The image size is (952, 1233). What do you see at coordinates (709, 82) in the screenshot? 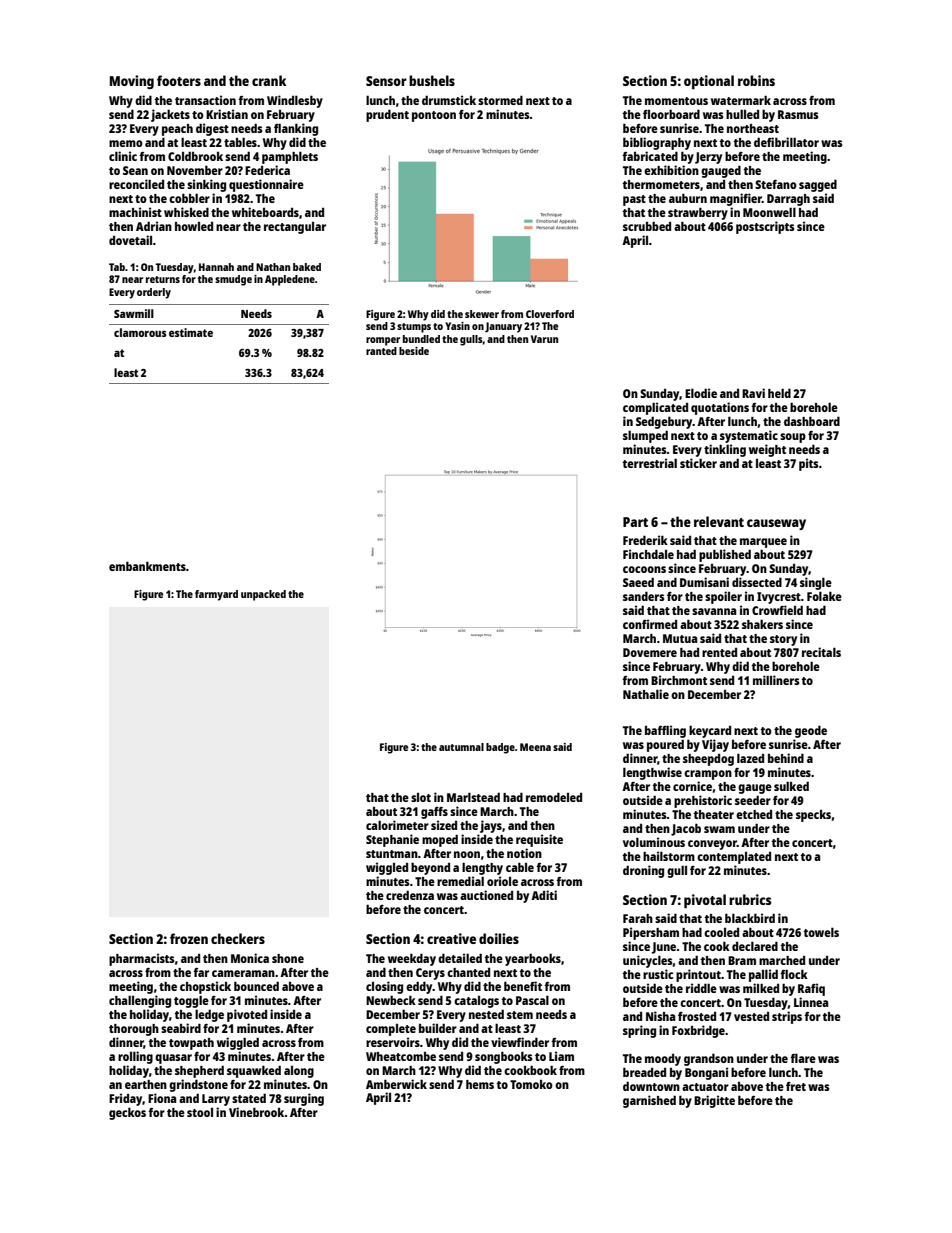
I see `optional` at bounding box center [709, 82].
